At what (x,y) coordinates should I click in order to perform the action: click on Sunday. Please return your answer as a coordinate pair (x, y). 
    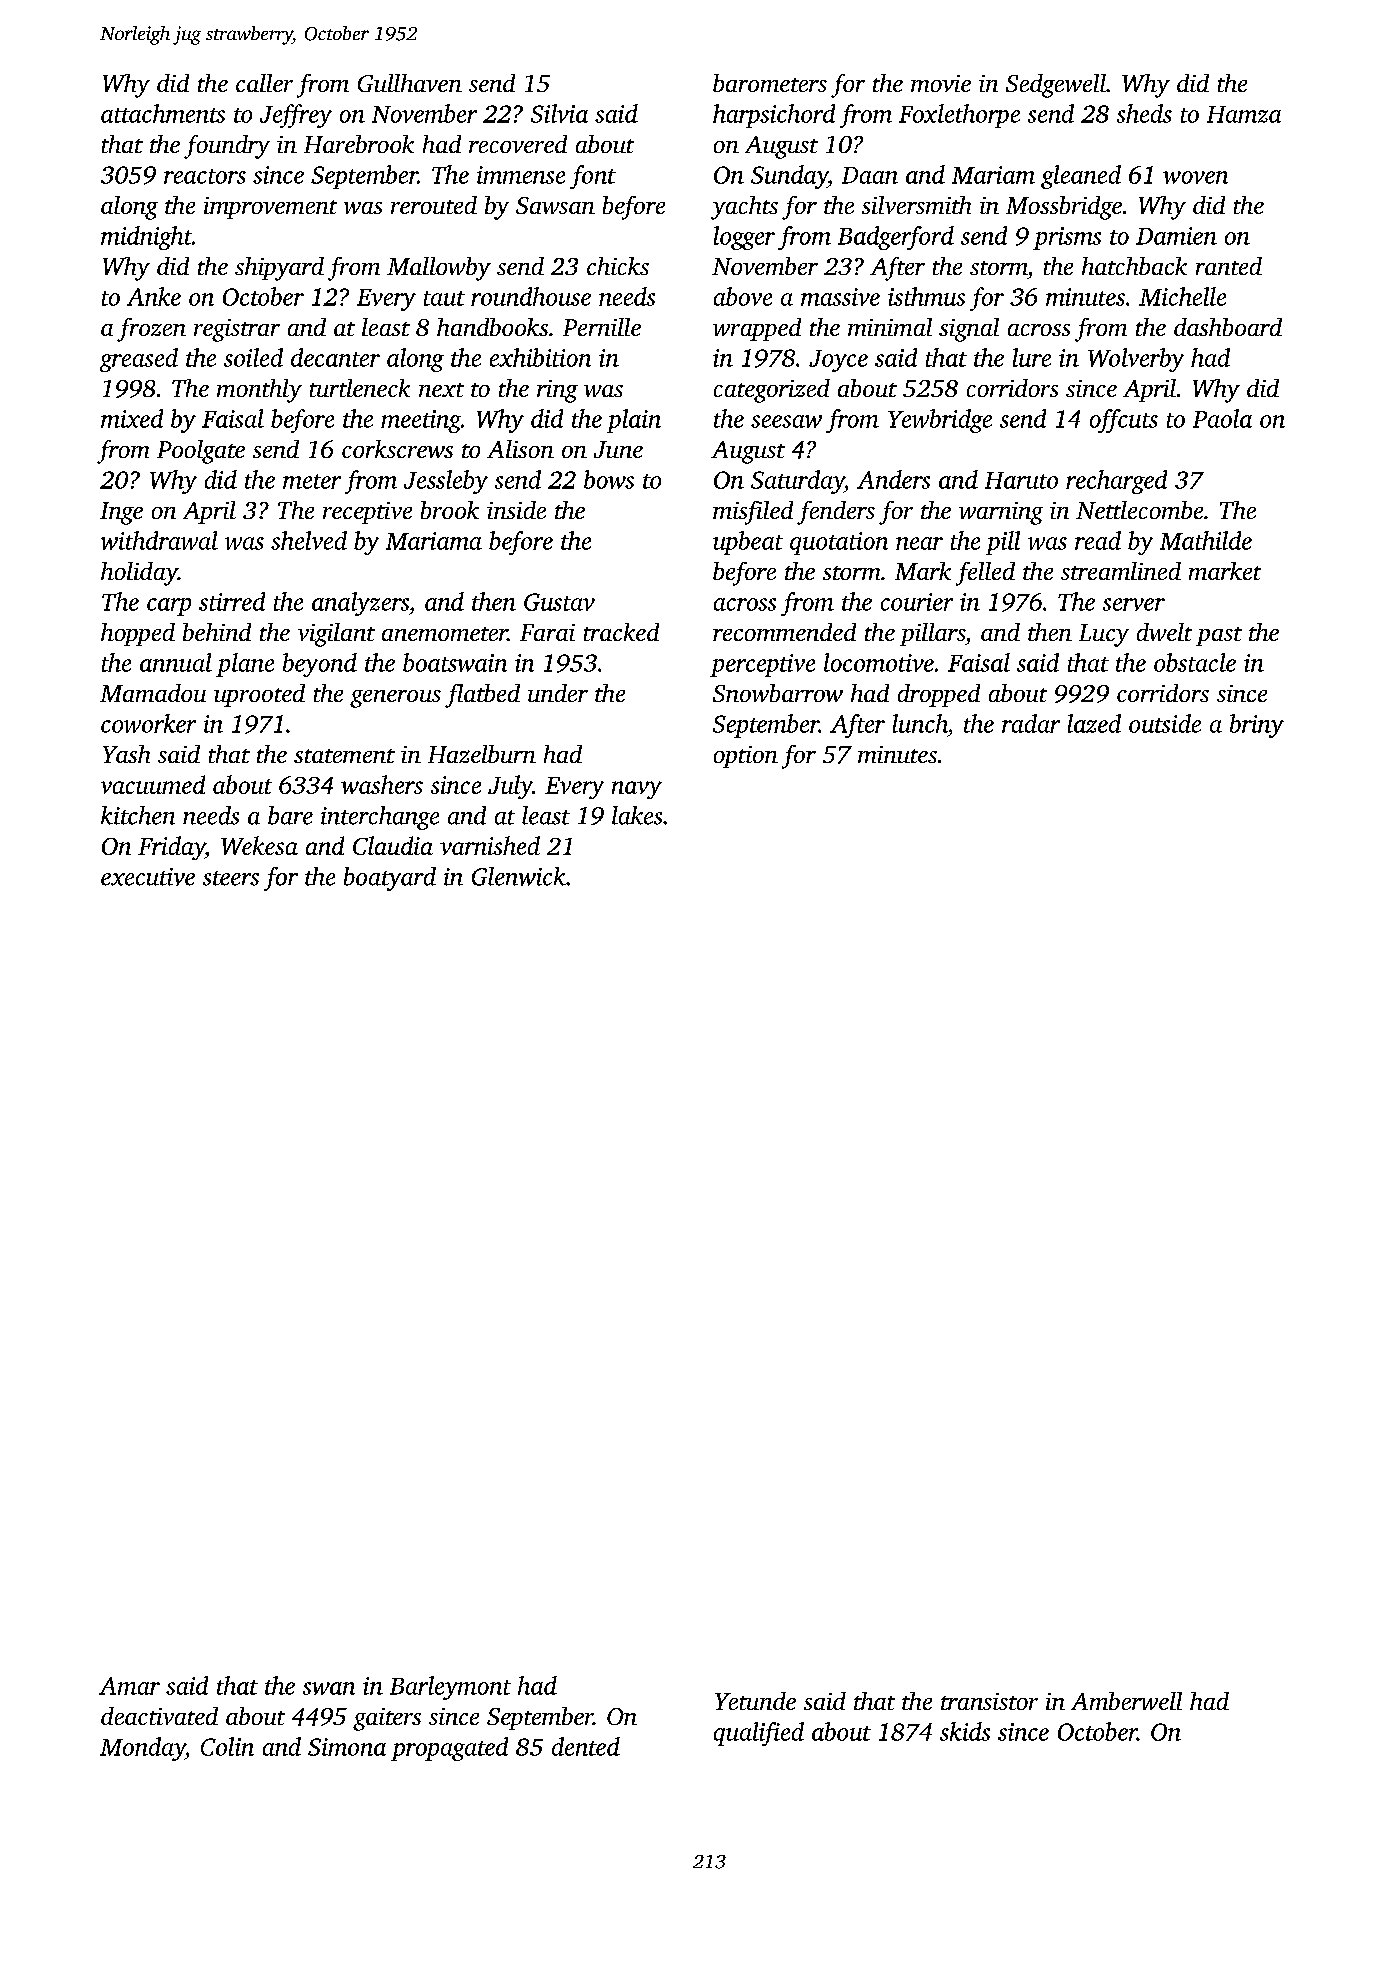
    Looking at the image, I should click on (789, 177).
